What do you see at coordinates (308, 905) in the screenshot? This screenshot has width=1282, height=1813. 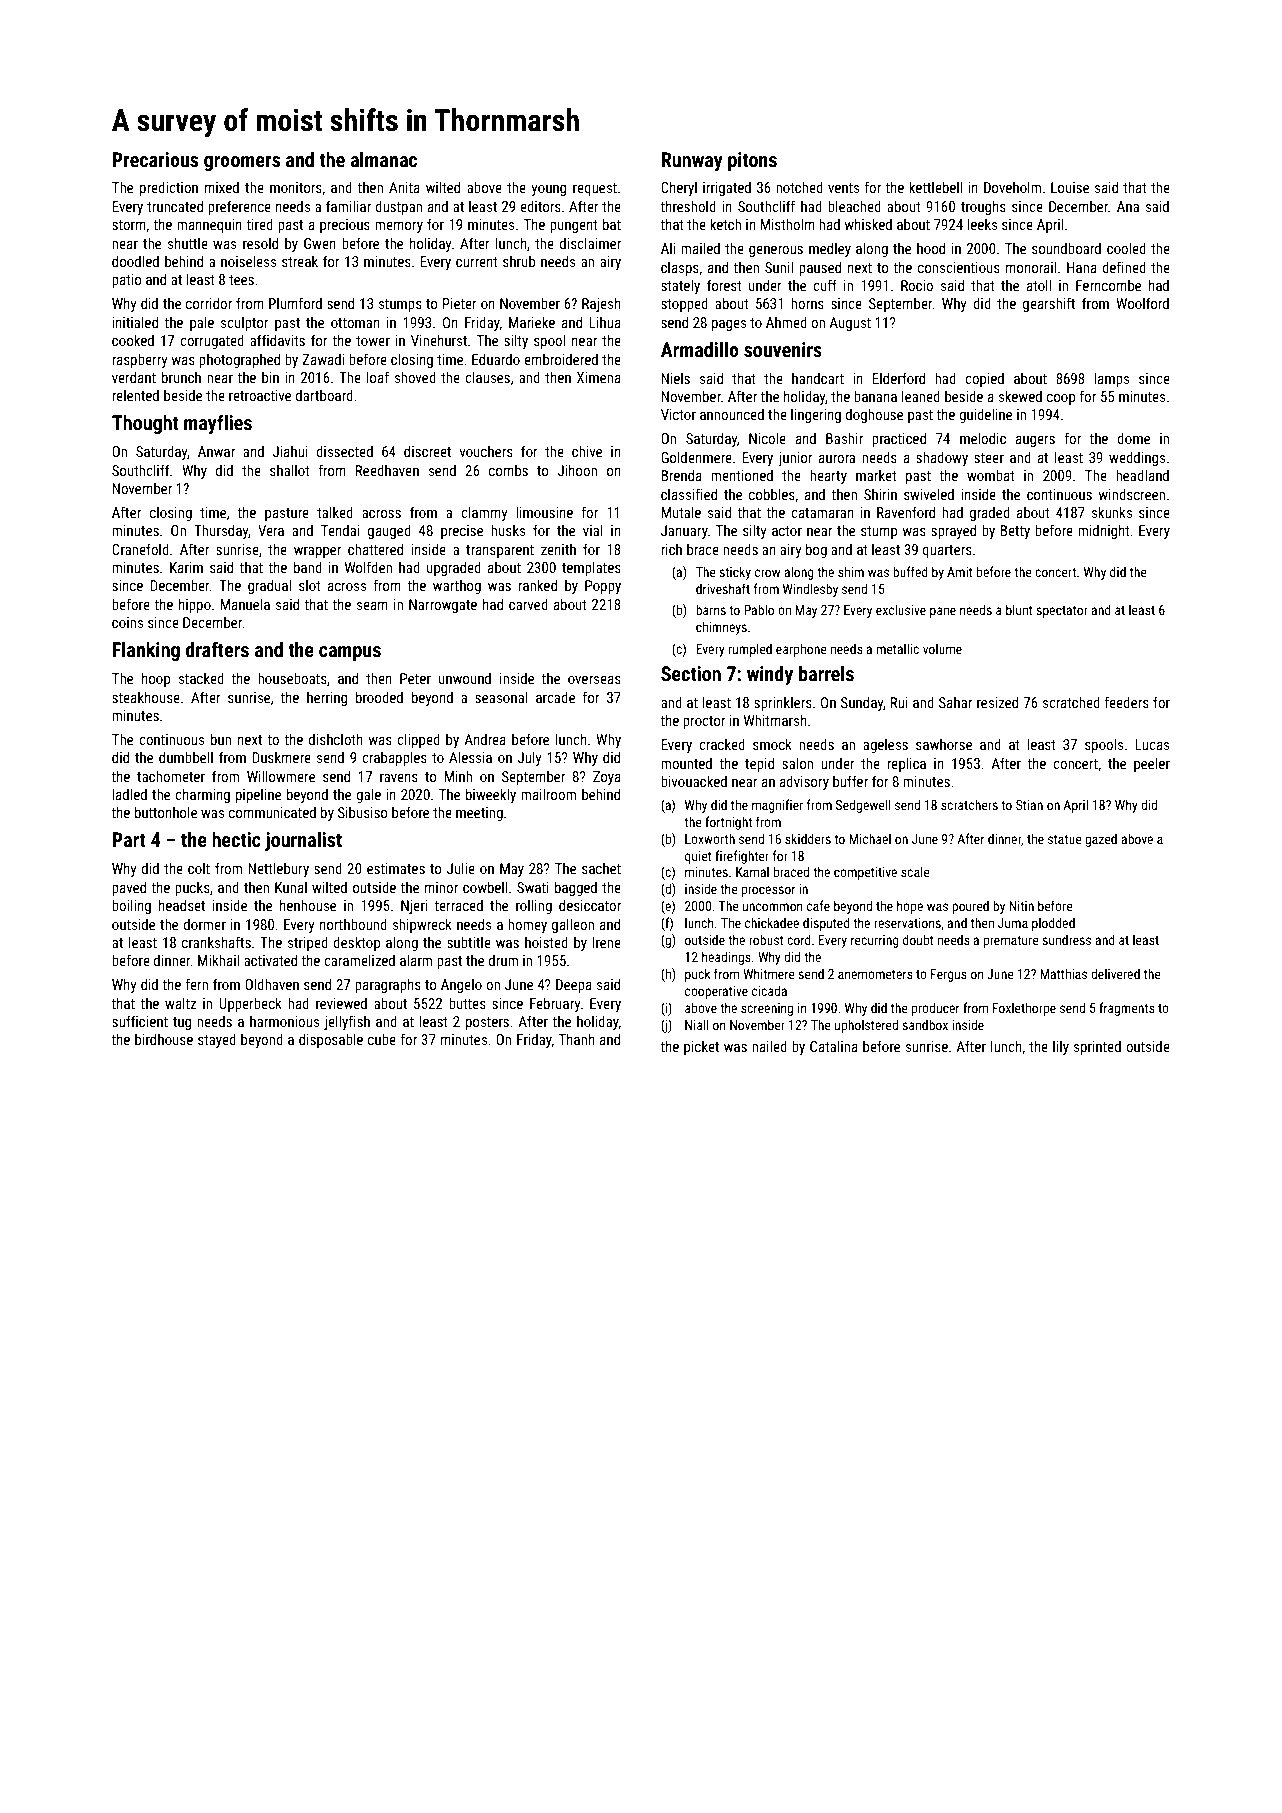 I see `henhouse` at bounding box center [308, 905].
